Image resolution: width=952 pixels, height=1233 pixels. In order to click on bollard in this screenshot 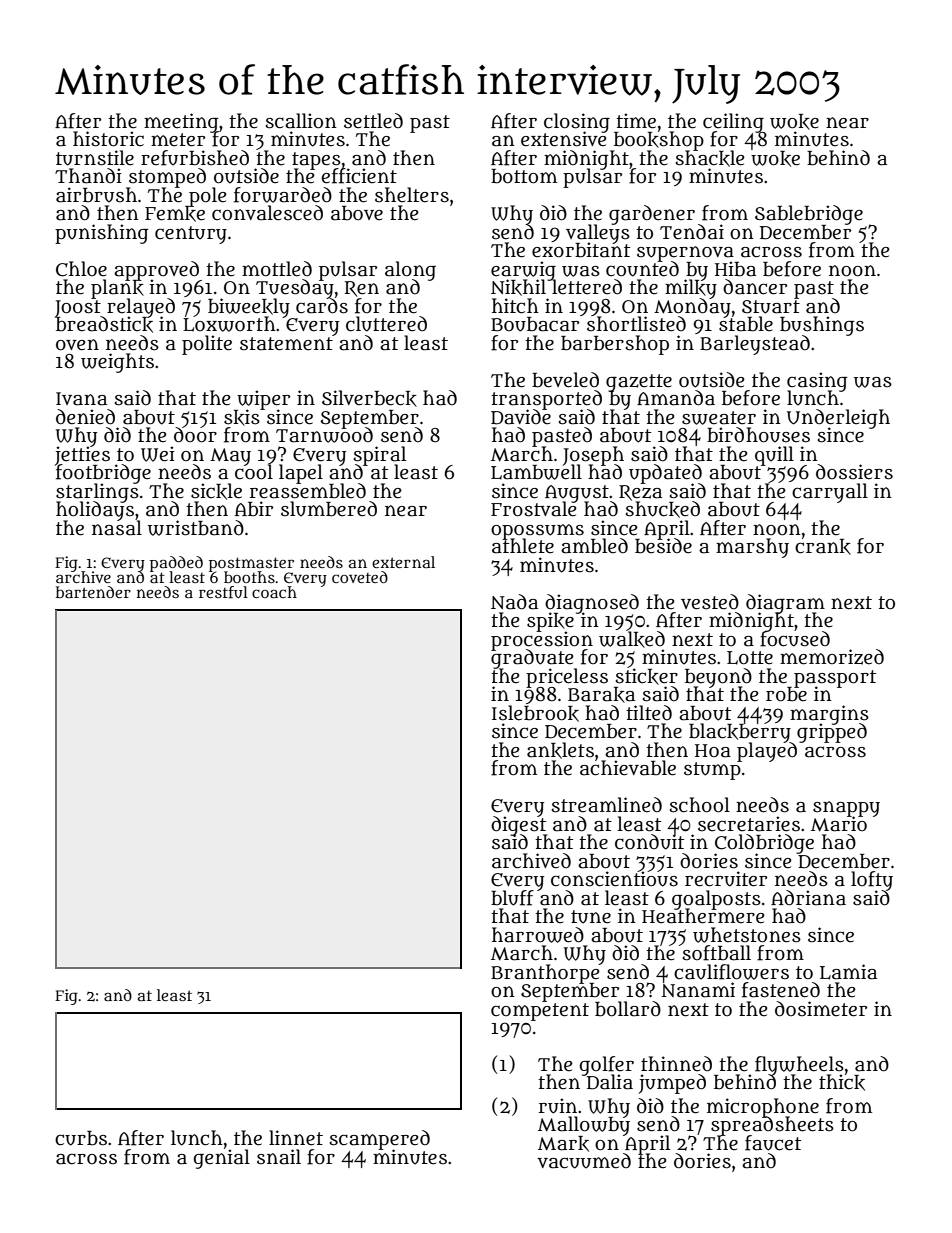, I will do `click(628, 1009)`.
